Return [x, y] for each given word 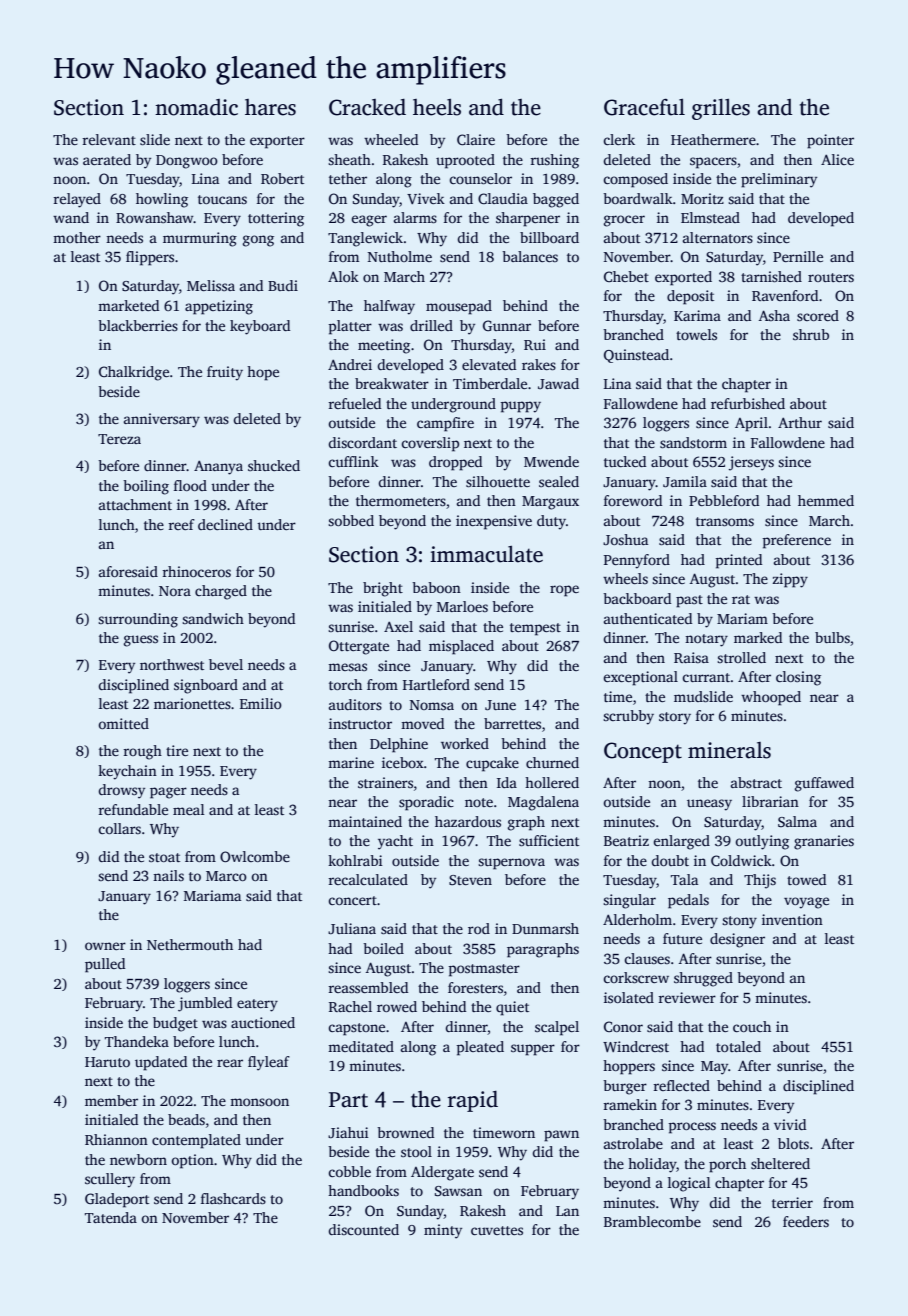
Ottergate [359, 647]
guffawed [824, 784]
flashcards [233, 1198]
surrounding [138, 620]
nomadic [196, 107]
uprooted [465, 161]
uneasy [709, 805]
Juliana [352, 928]
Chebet [626, 276]
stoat [164, 857]
